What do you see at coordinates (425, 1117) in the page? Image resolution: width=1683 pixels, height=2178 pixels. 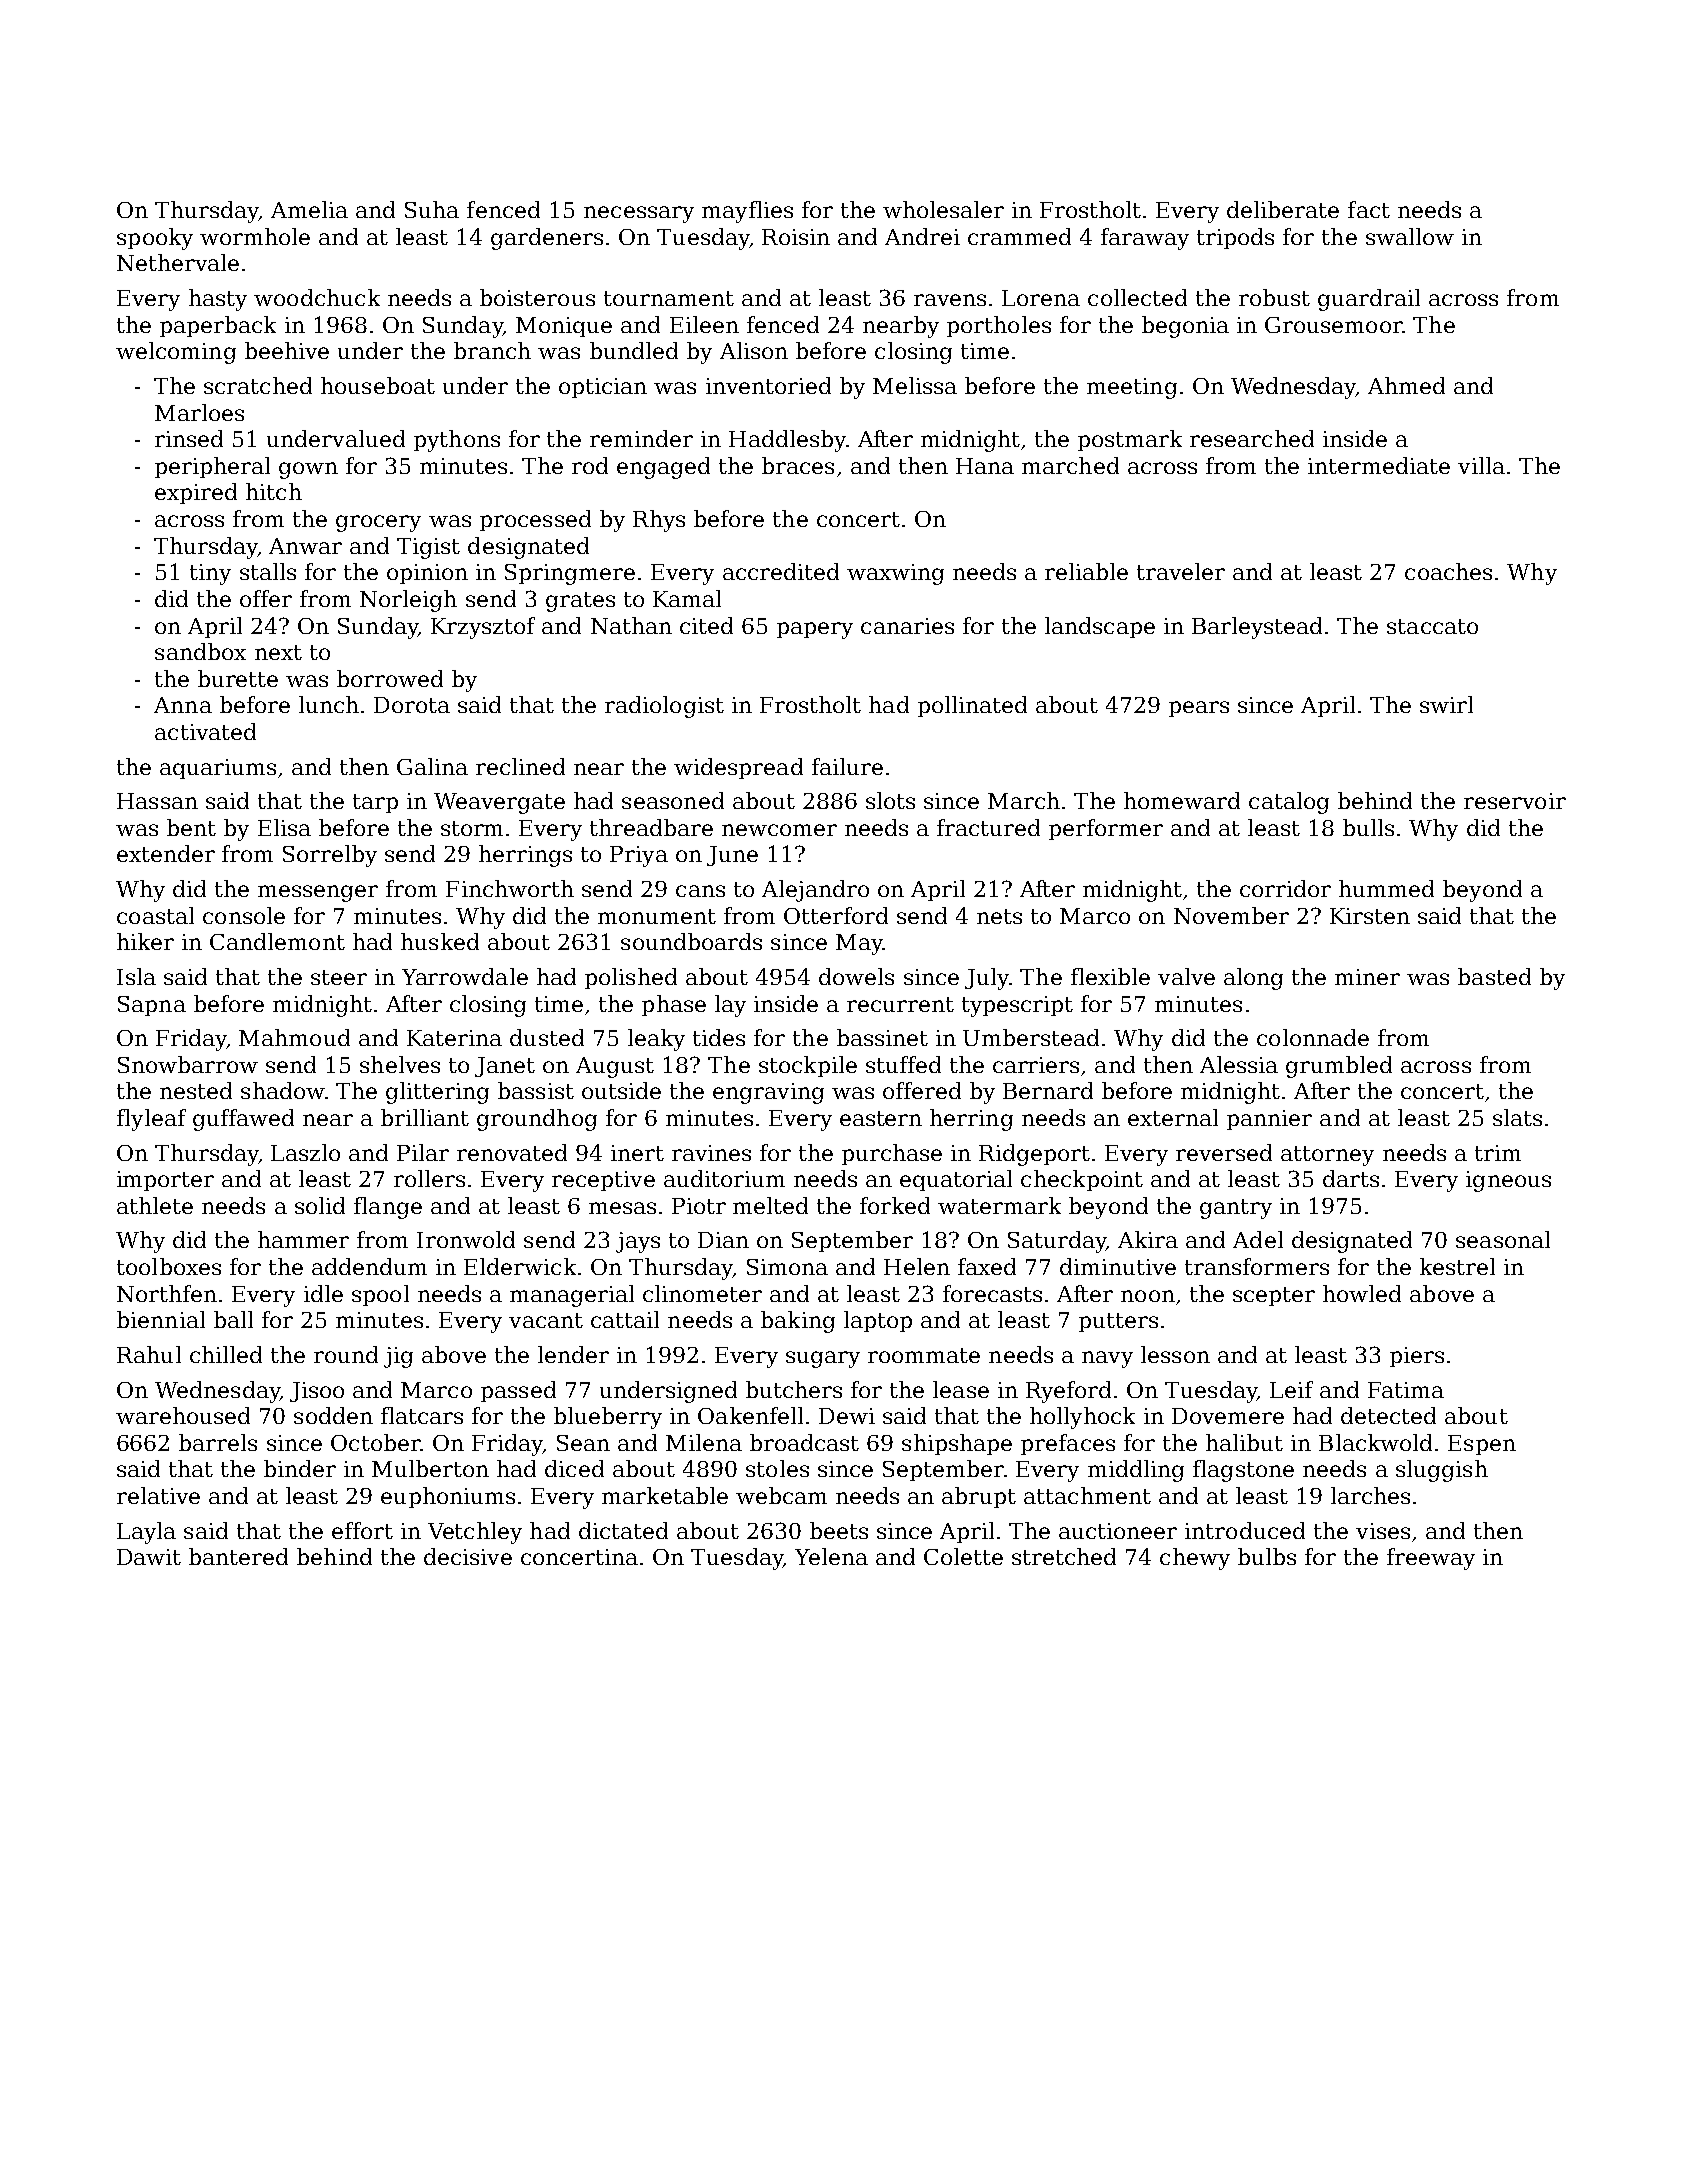 I see `brilliant` at bounding box center [425, 1117].
